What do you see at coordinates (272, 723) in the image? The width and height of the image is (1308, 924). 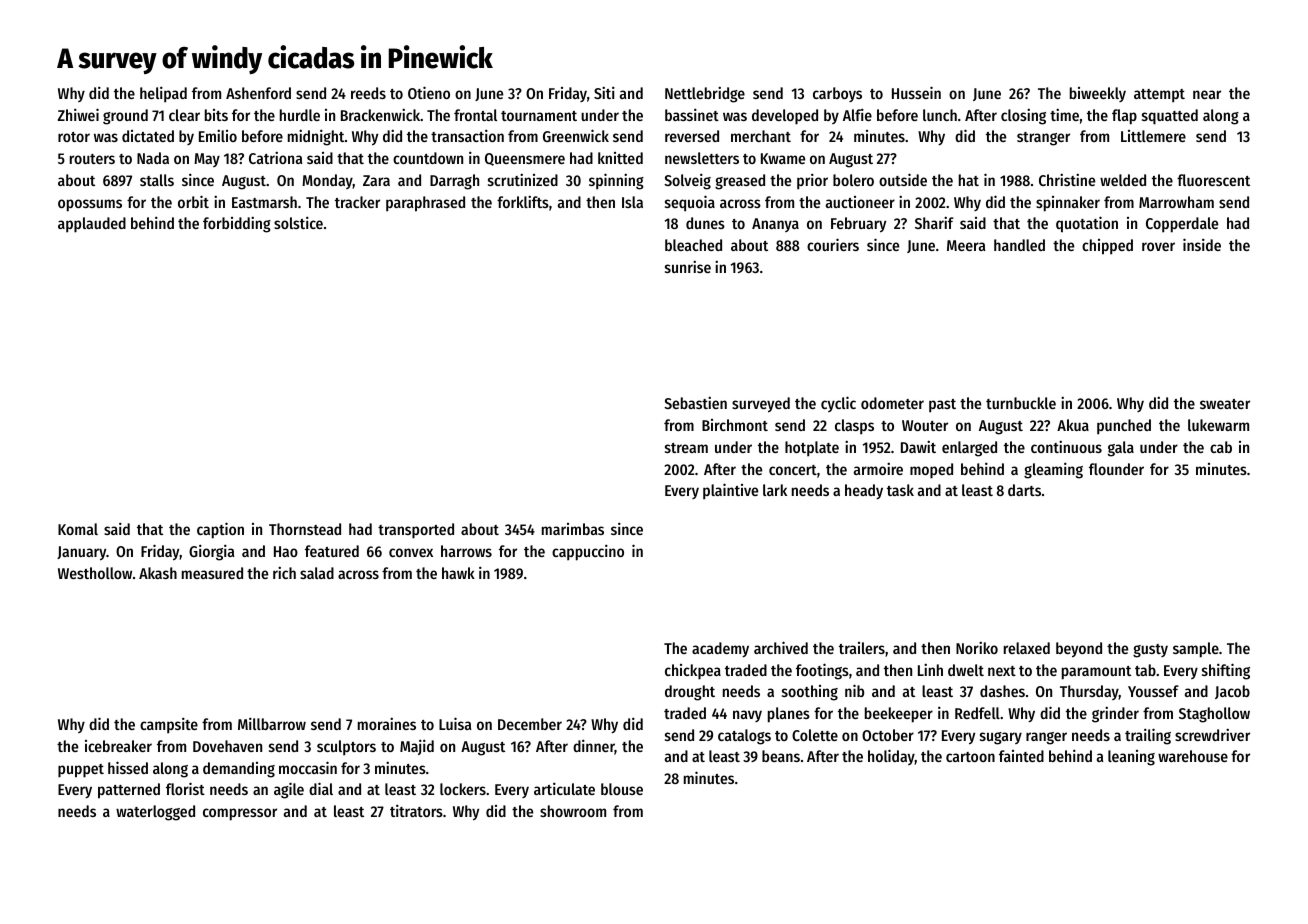 I see `Millbarrow` at bounding box center [272, 723].
